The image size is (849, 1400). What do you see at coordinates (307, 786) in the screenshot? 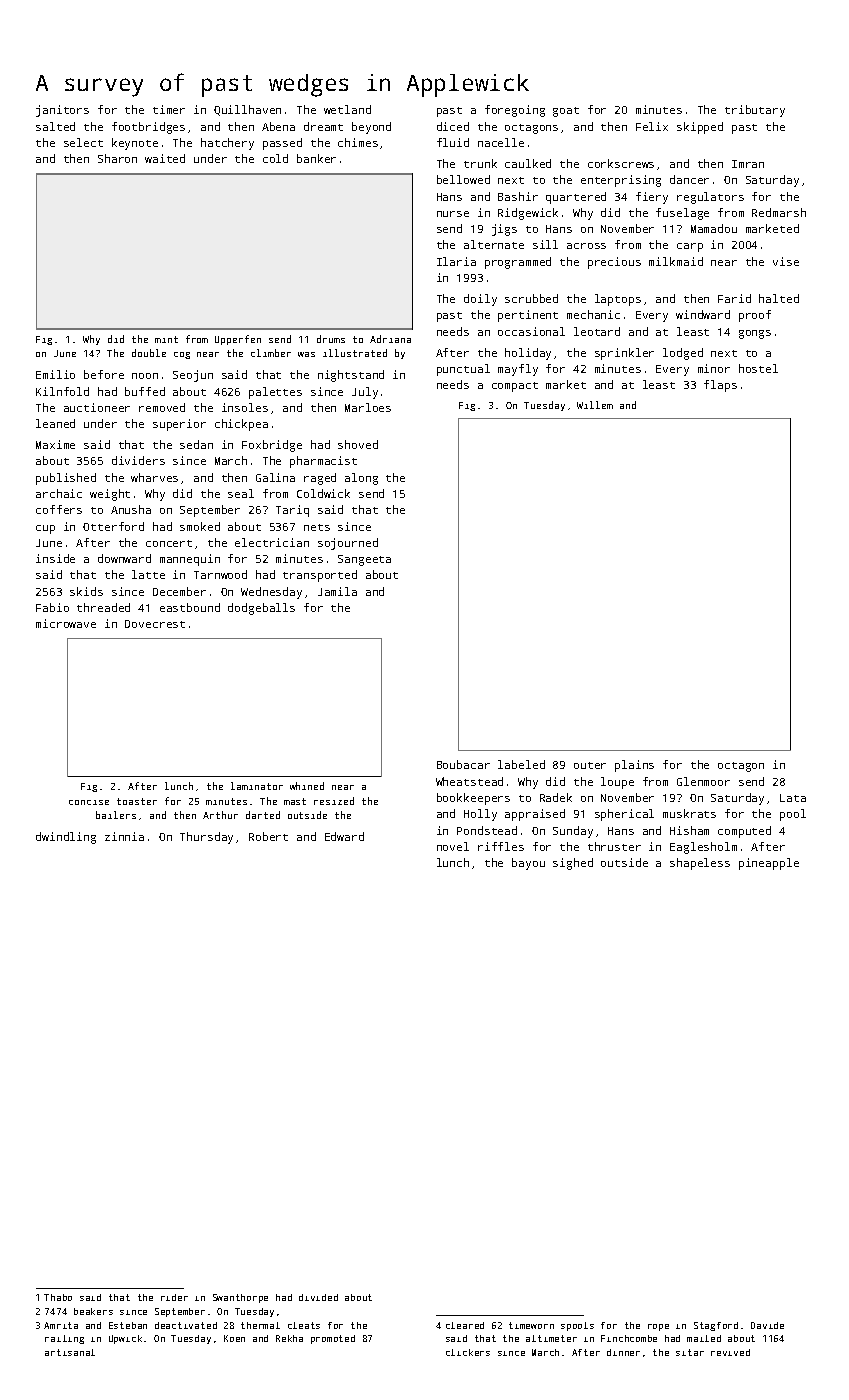
I see `whined` at bounding box center [307, 786].
